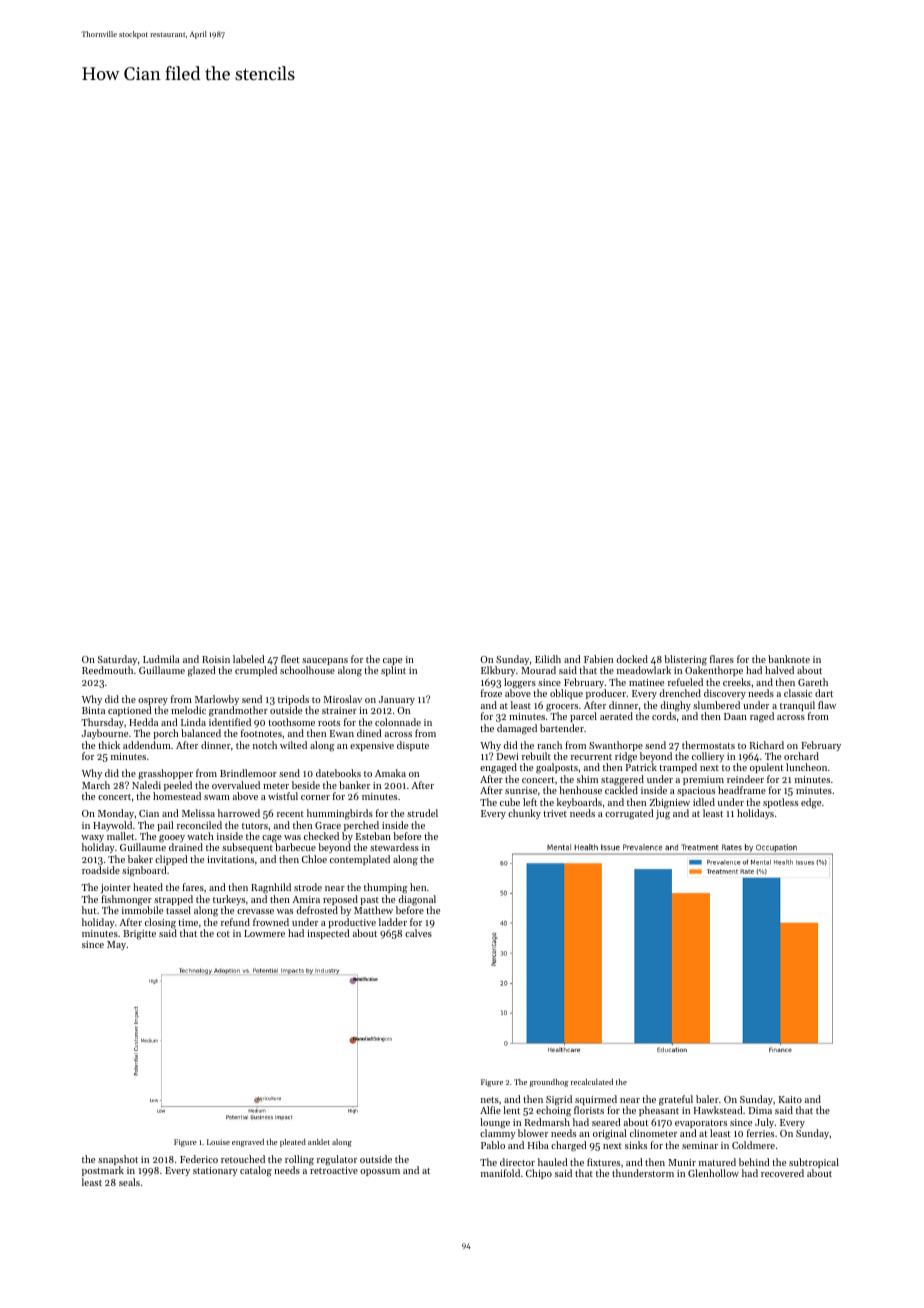  What do you see at coordinates (549, 1083) in the page?
I see `groundhog` at bounding box center [549, 1083].
